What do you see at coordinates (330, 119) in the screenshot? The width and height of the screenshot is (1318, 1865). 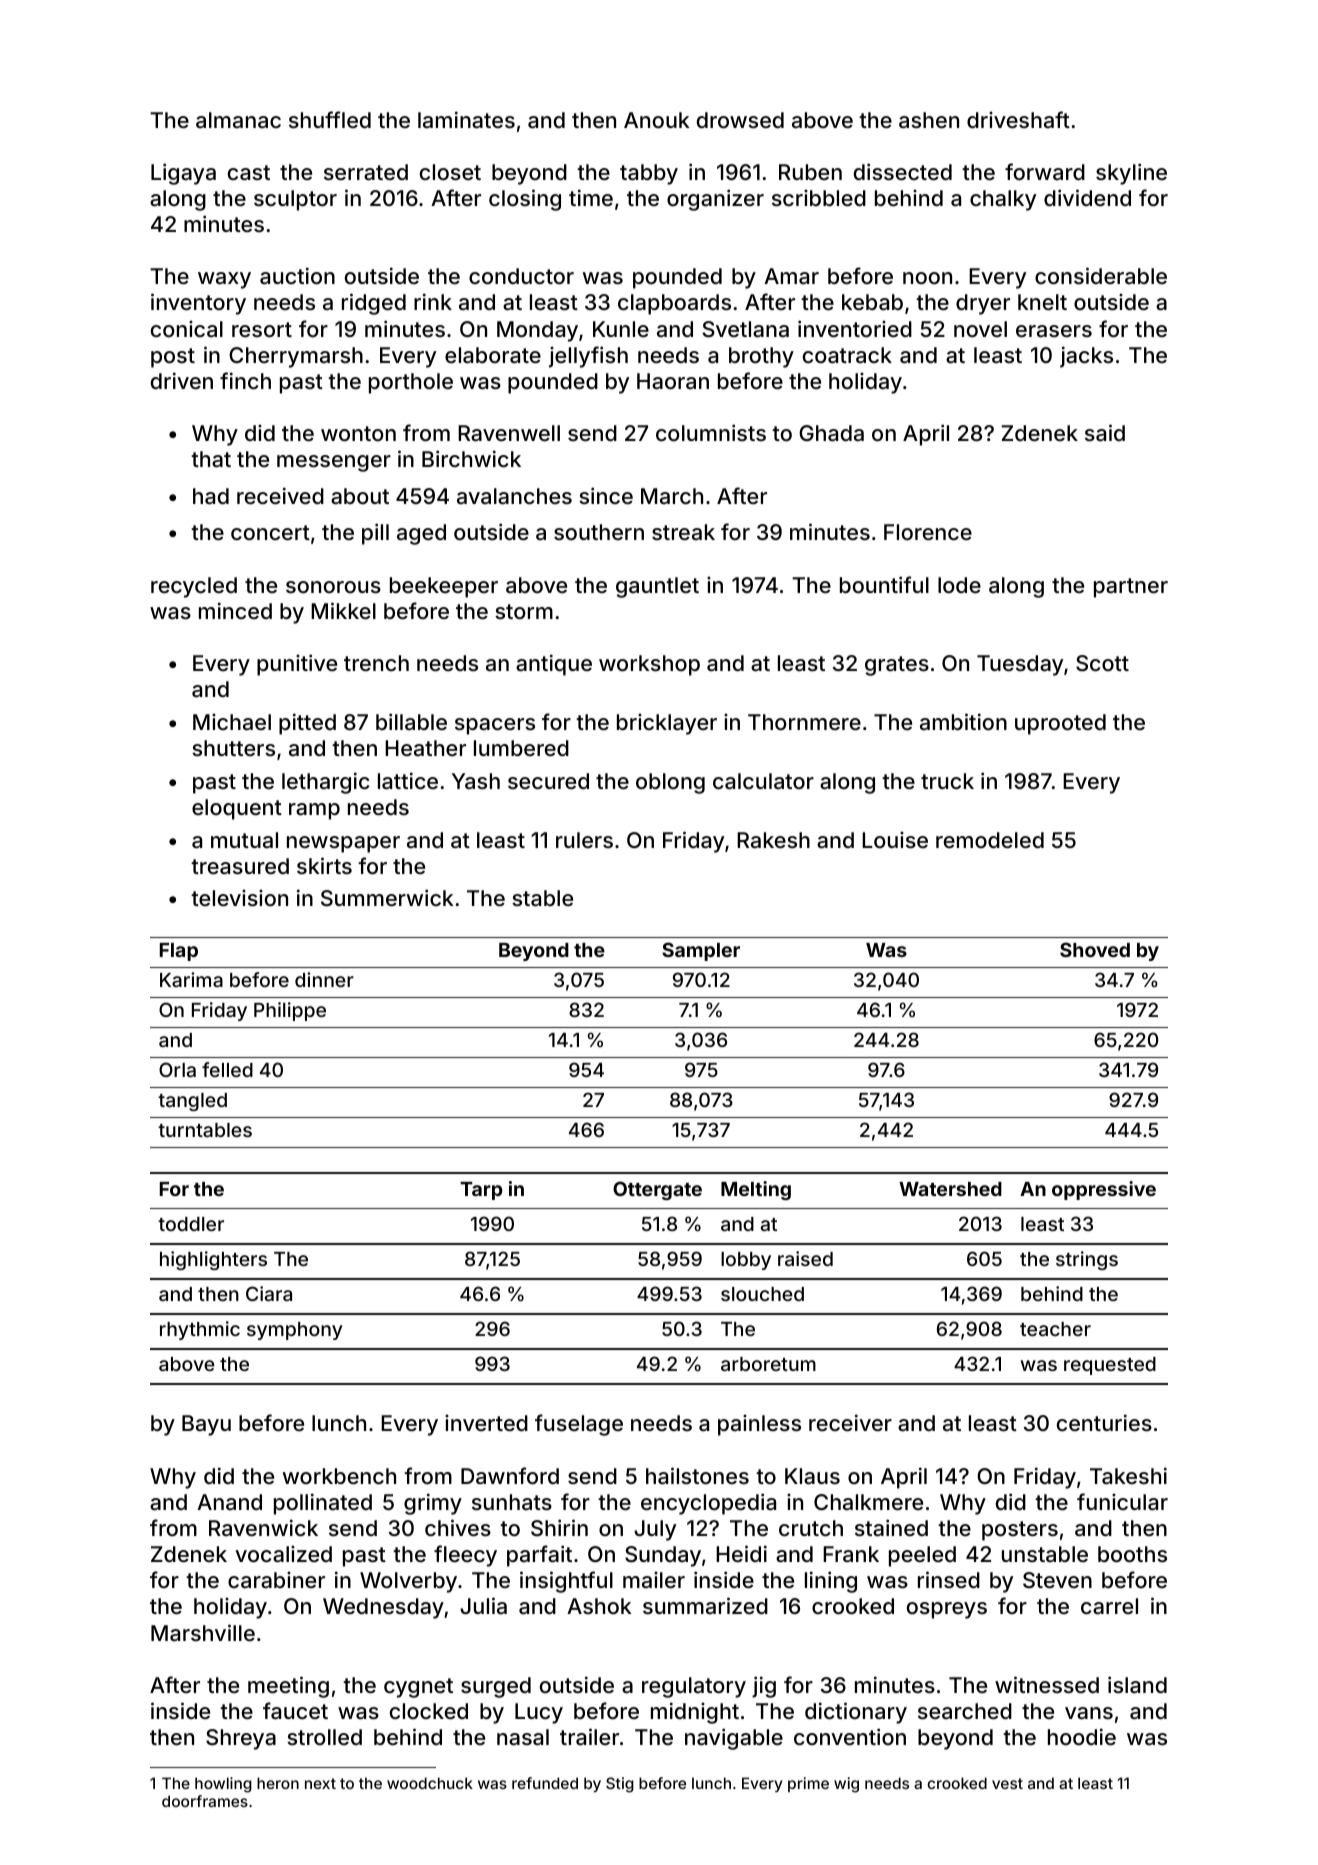 I see `shuffled` at bounding box center [330, 119].
